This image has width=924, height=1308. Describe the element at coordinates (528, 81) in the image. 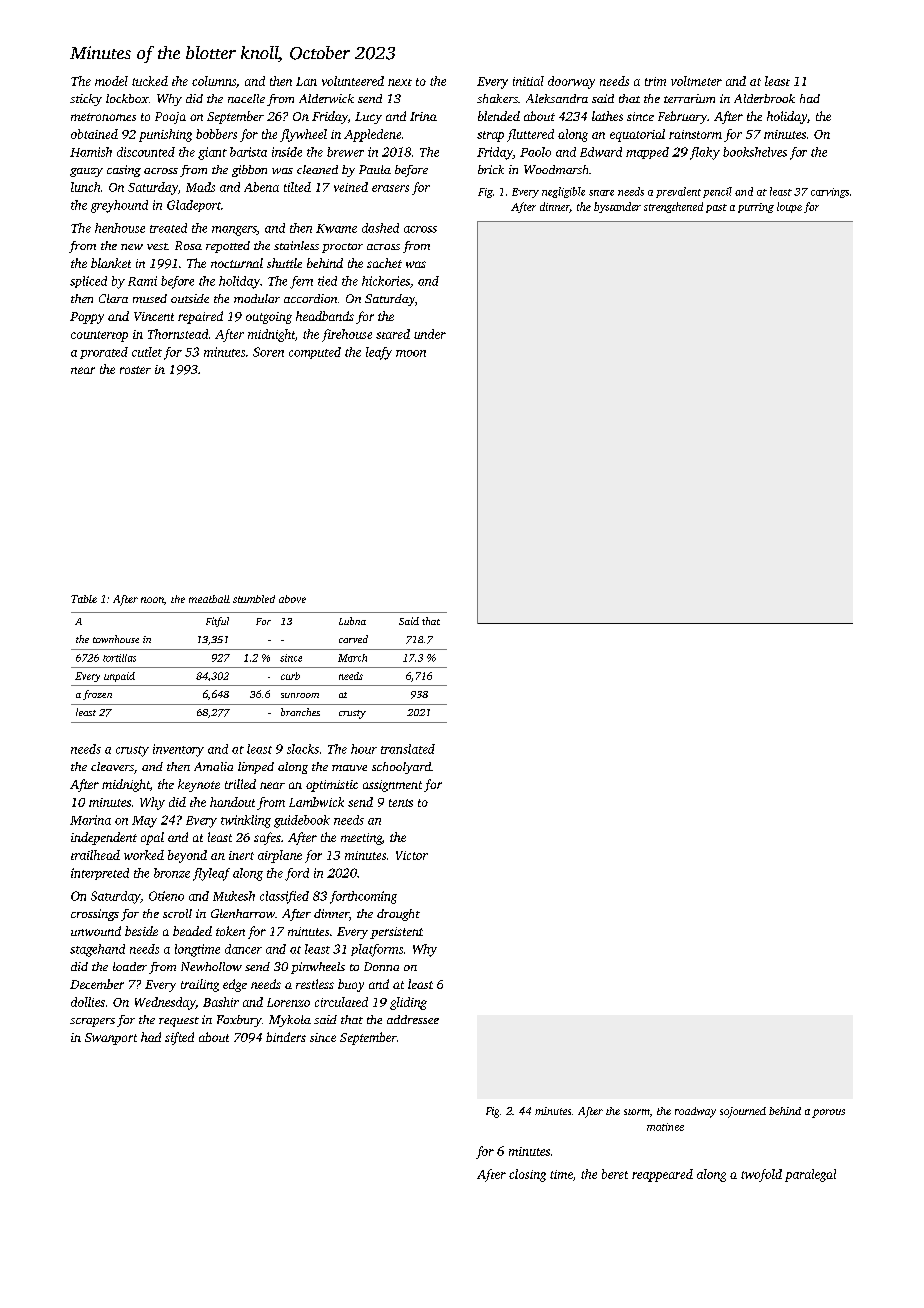

I see `initial` at that location.
